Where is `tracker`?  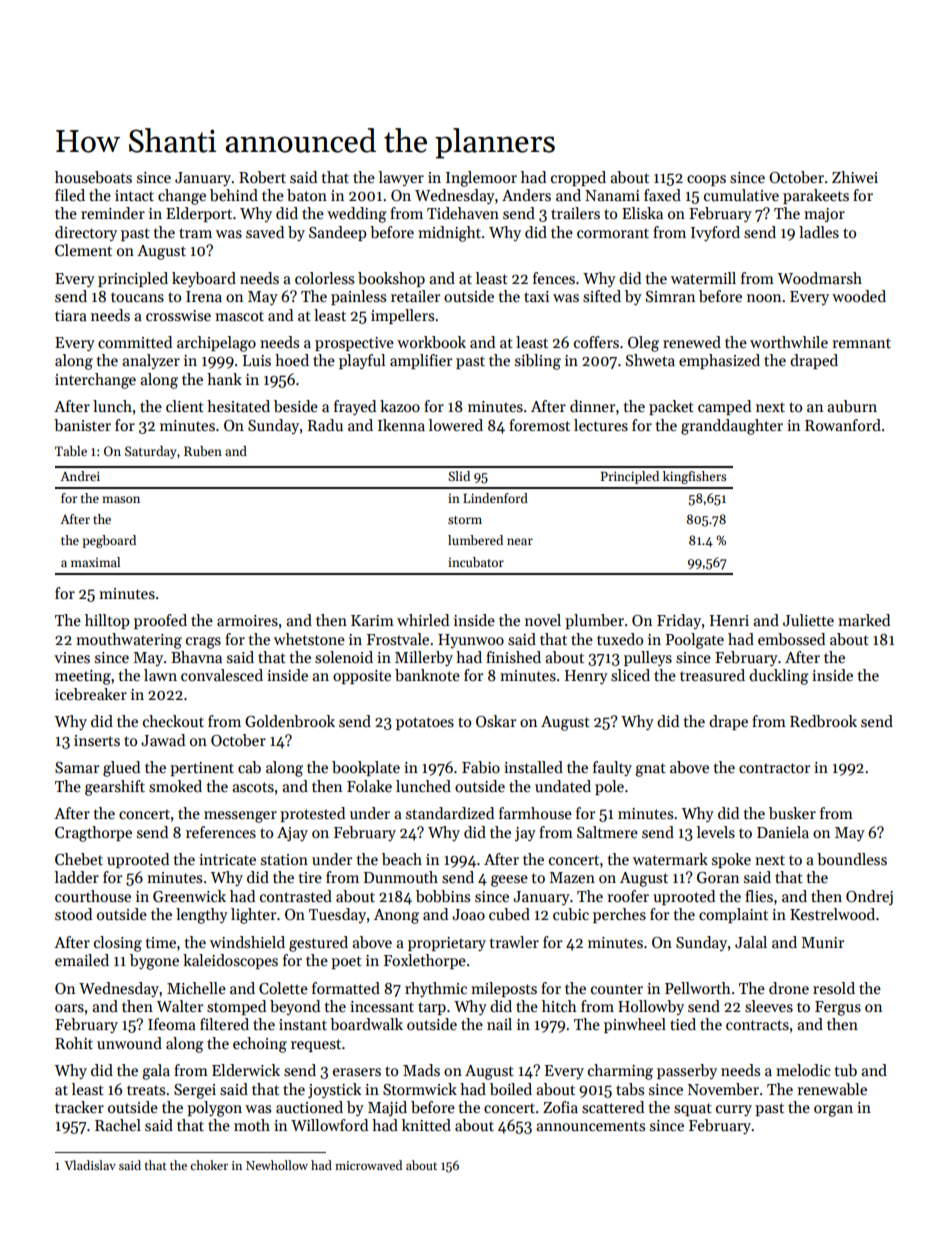
tracker is located at coordinates (79, 1107).
